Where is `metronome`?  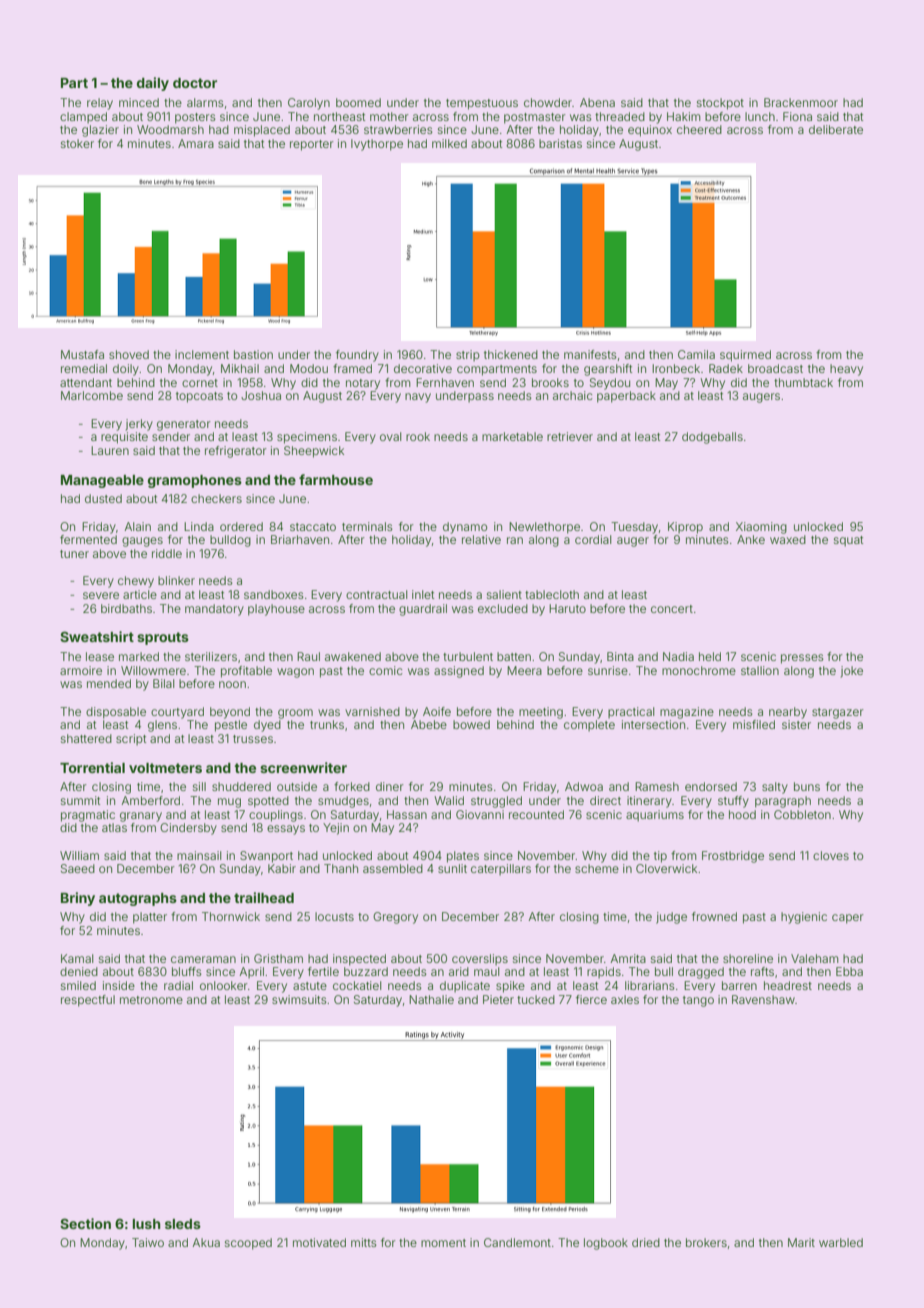 metronome is located at coordinates (151, 1000).
